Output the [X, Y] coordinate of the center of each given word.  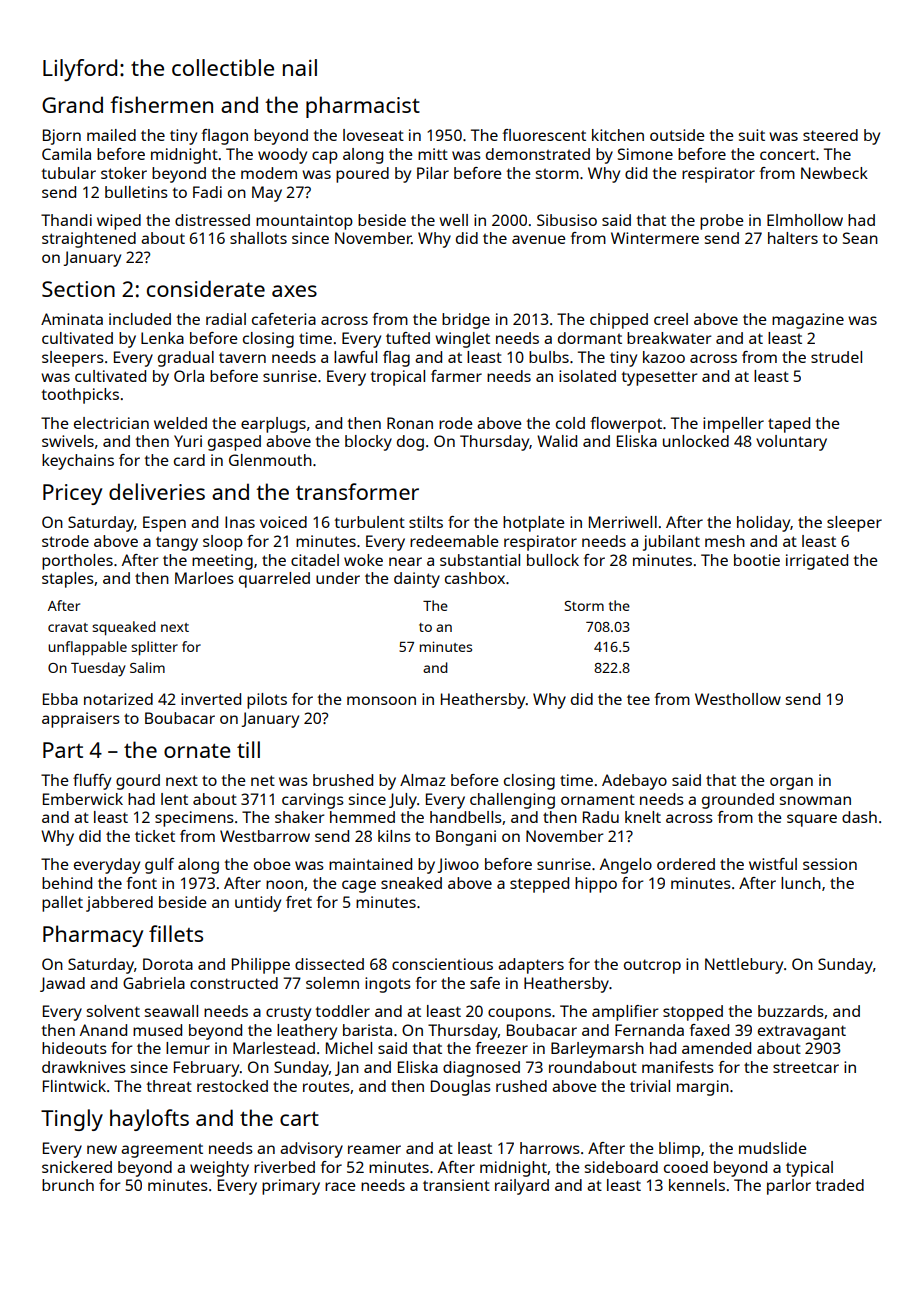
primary [291, 1187]
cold [570, 423]
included [140, 319]
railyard [522, 1187]
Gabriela [154, 983]
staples [68, 580]
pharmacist [363, 107]
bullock [553, 560]
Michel [349, 1048]
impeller [733, 425]
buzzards [791, 1011]
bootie [757, 560]
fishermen [161, 104]
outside [677, 135]
